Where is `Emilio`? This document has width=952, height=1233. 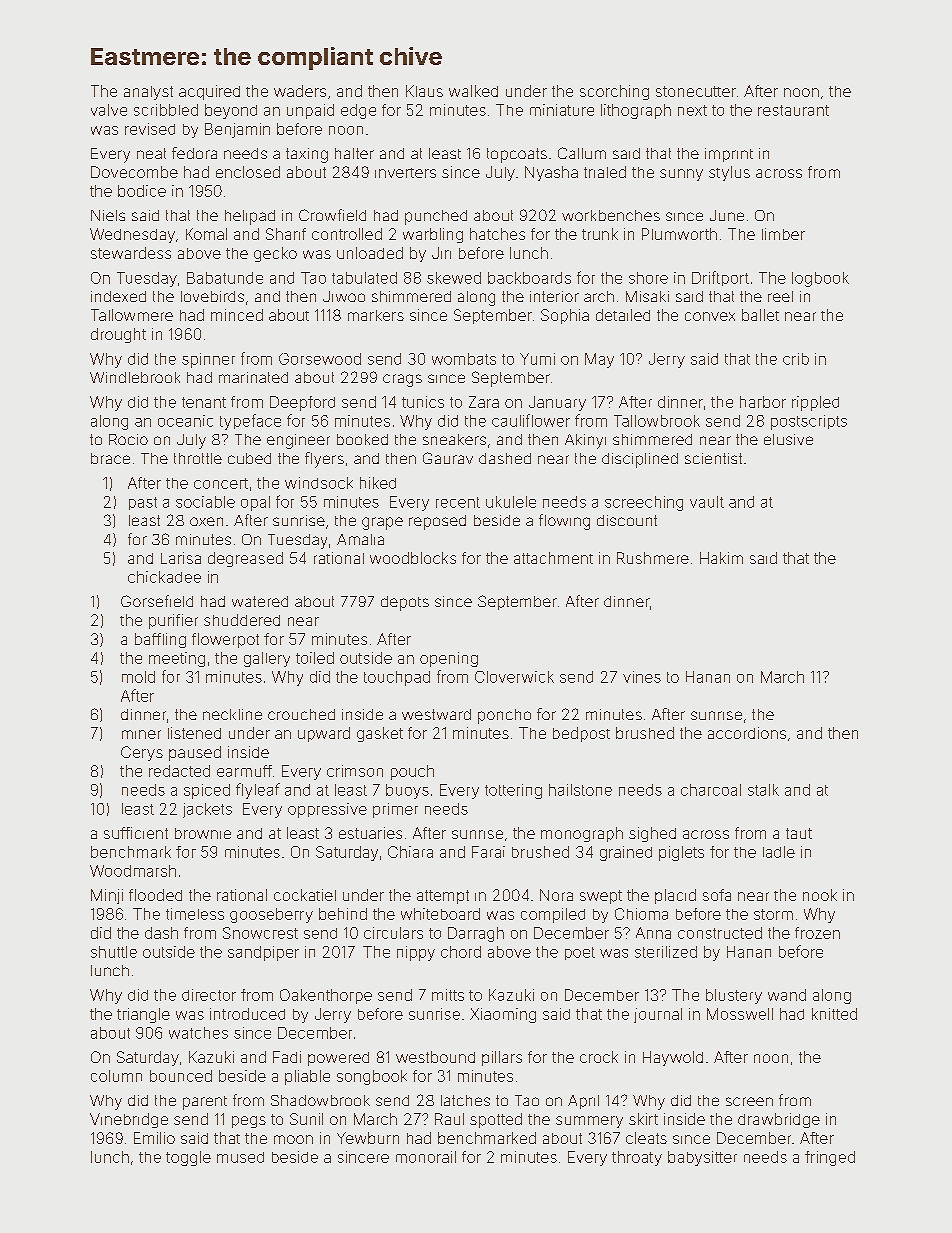
Emilio is located at coordinates (154, 1138).
